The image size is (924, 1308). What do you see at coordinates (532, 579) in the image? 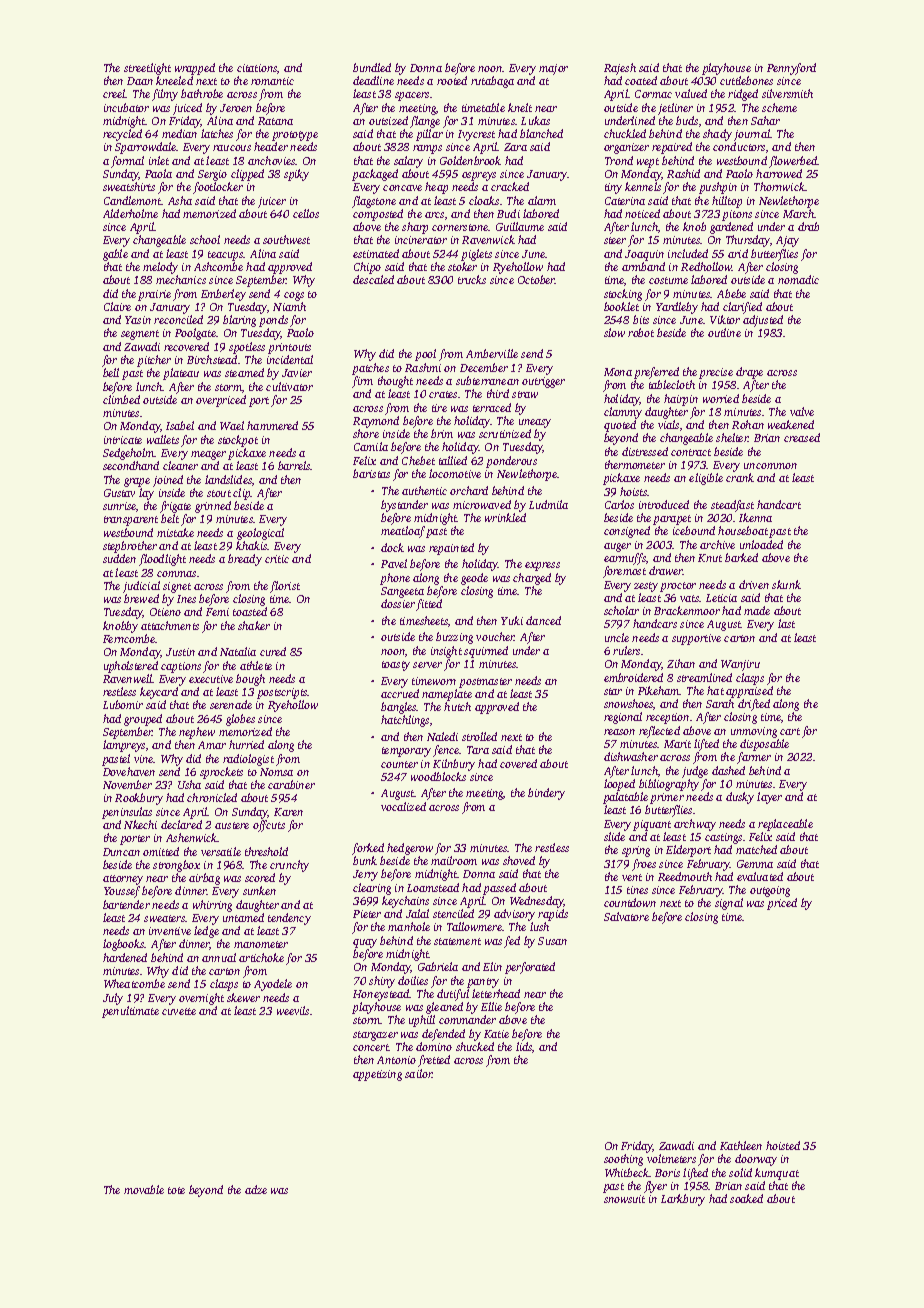
I see `charged` at bounding box center [532, 579].
